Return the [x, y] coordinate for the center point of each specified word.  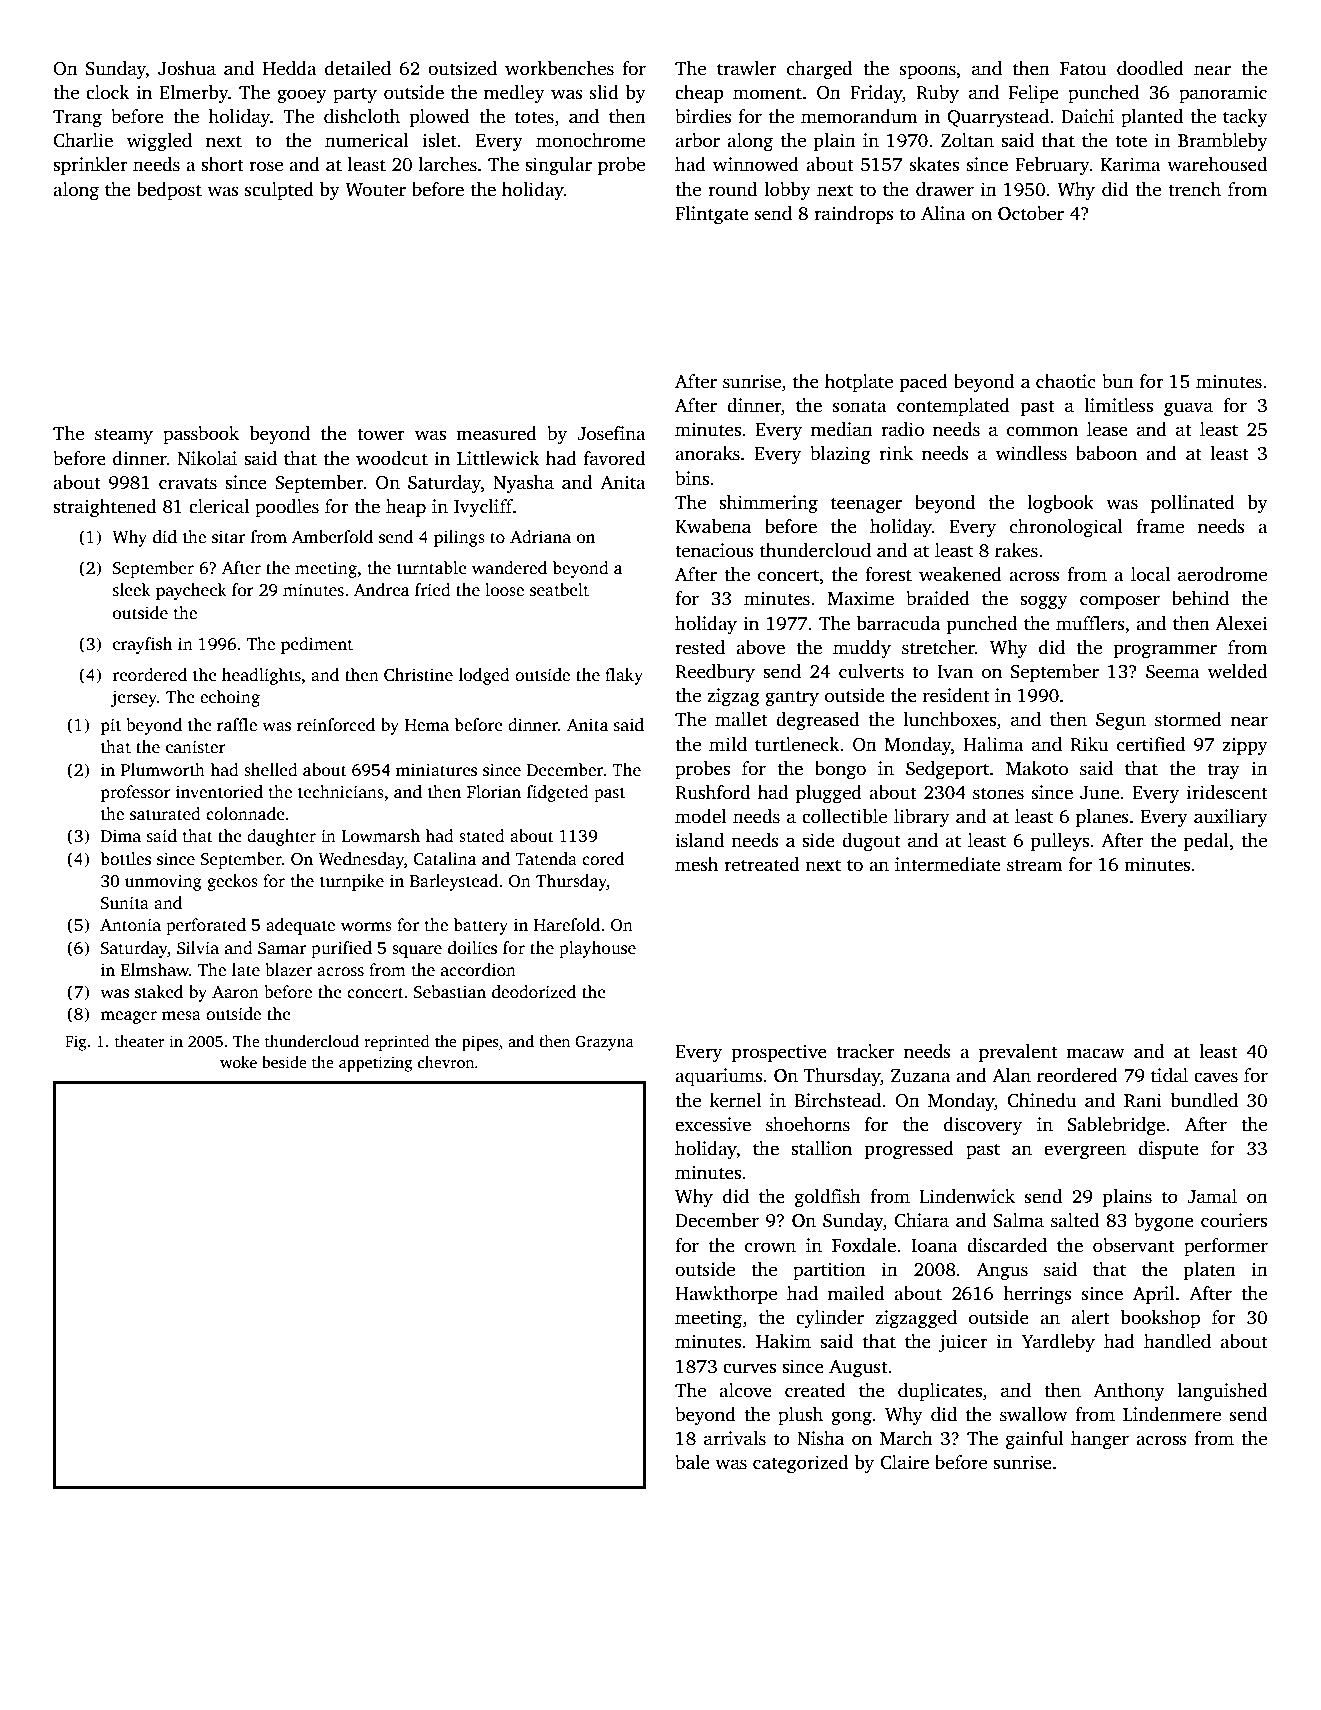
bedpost [169, 191]
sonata [860, 406]
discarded [1007, 1245]
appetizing [376, 1064]
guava [1188, 409]
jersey [134, 698]
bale [692, 1462]
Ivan [955, 671]
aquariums [719, 1077]
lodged [484, 676]
